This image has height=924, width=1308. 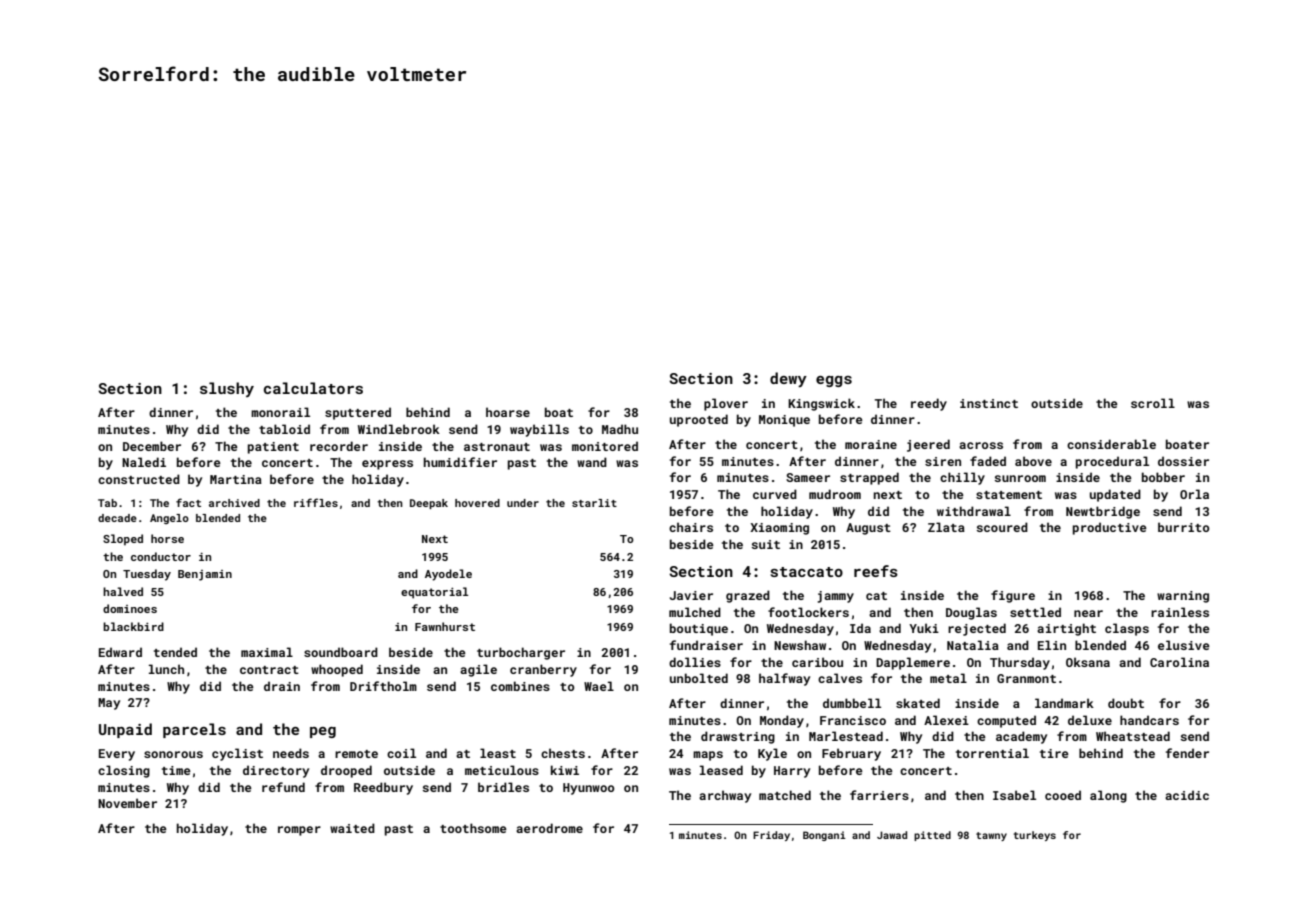 I want to click on grazed, so click(x=748, y=596).
